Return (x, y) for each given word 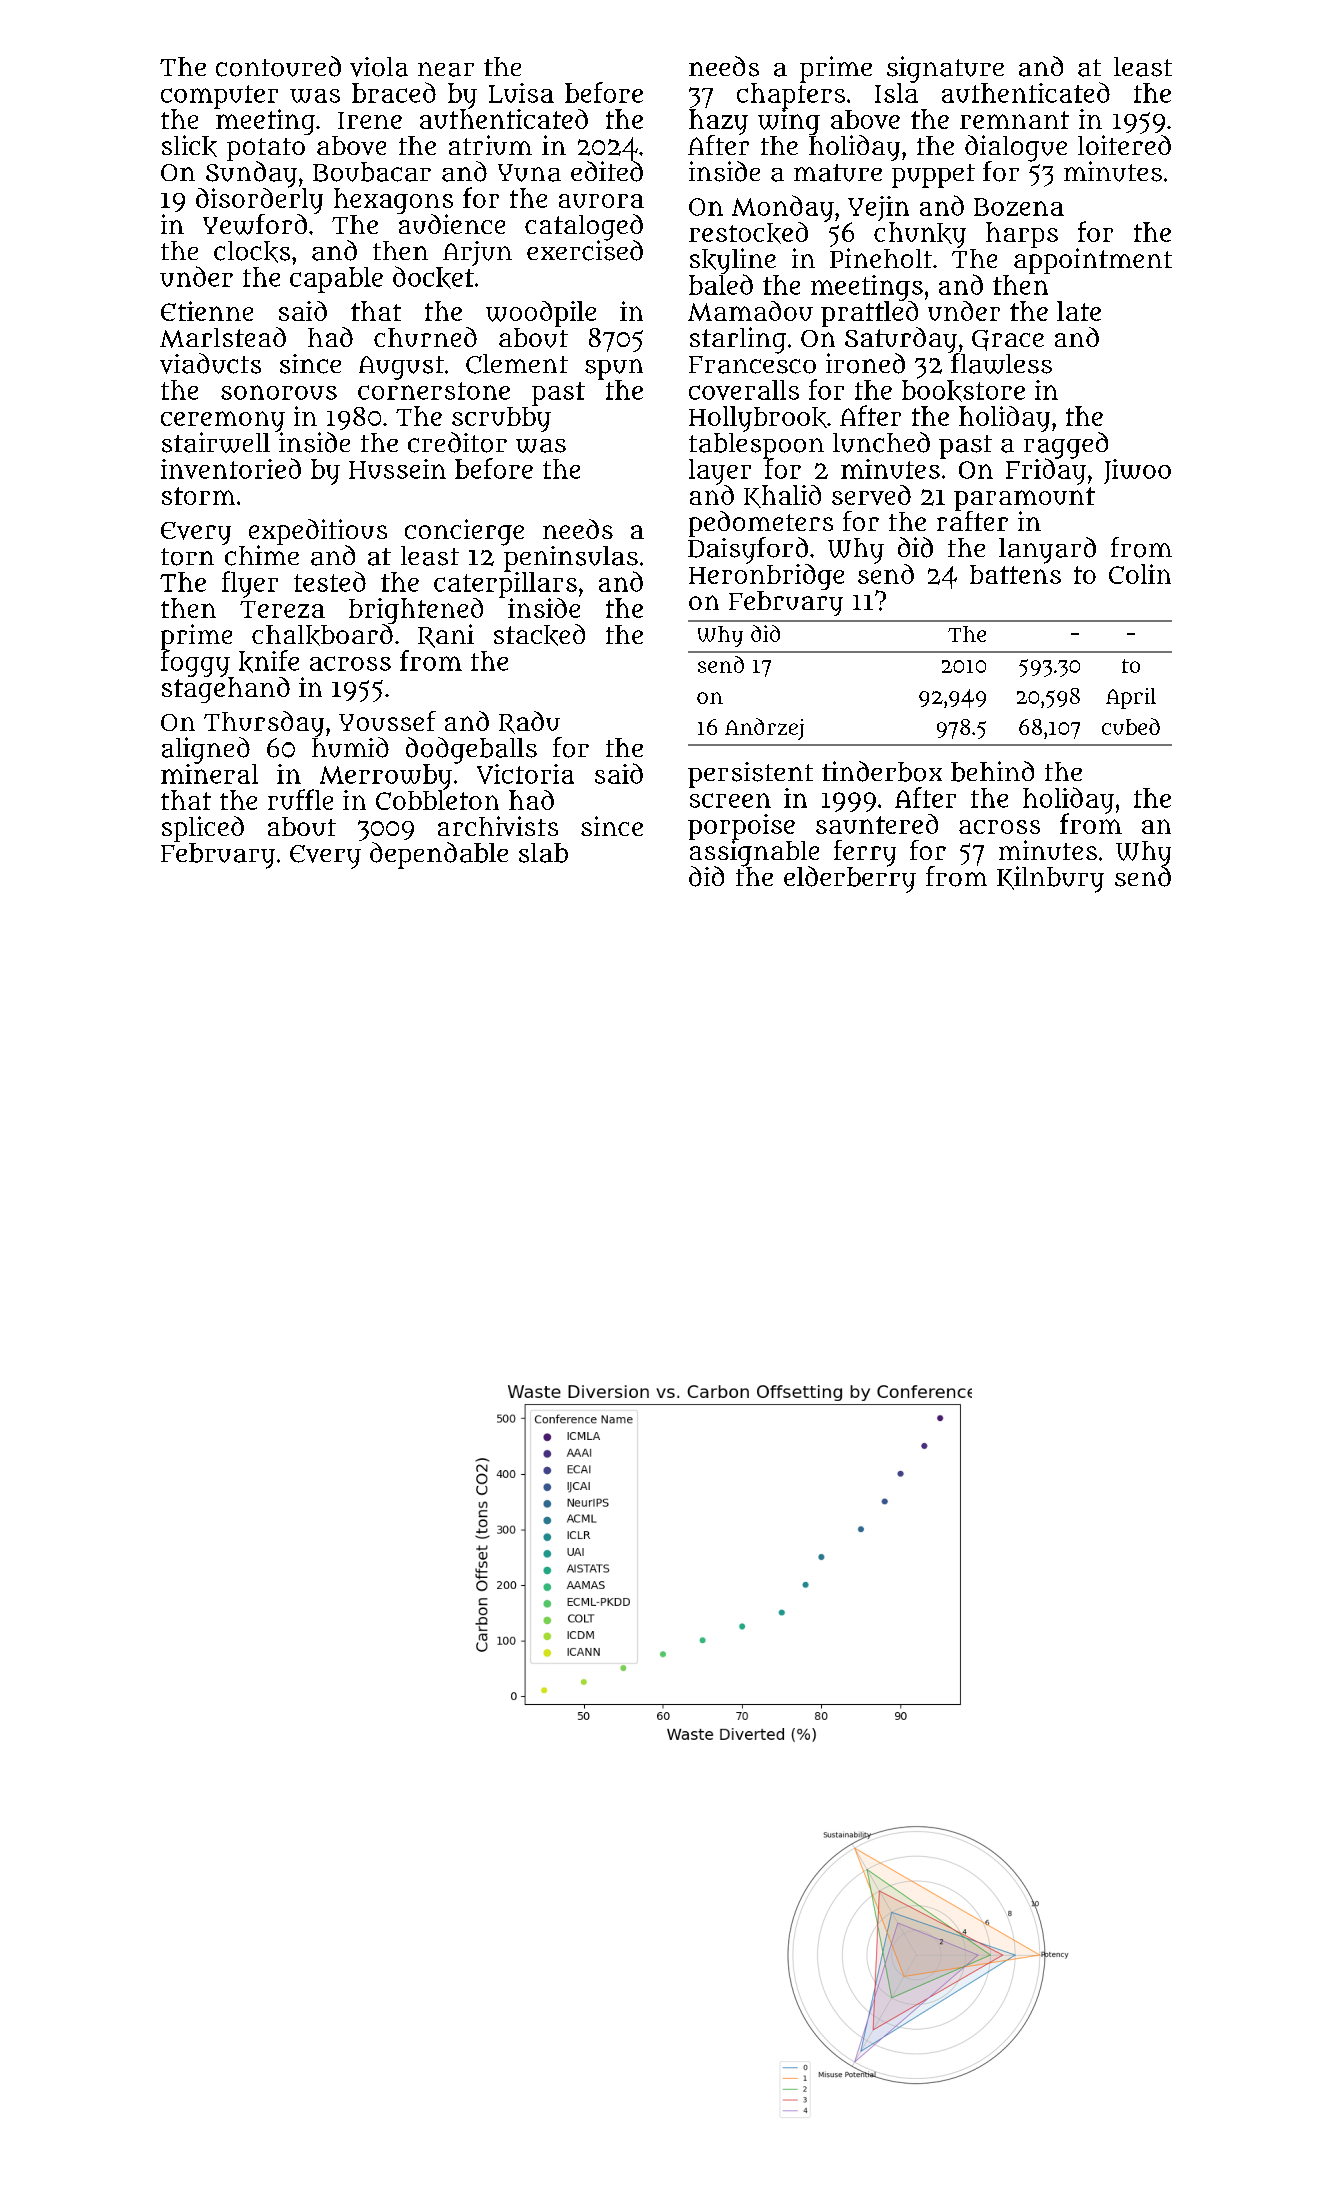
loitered (1124, 145)
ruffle (300, 799)
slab (543, 853)
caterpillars (505, 585)
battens (1015, 574)
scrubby (501, 419)
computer (219, 97)
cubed (1131, 726)
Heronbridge (766, 577)
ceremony (223, 421)
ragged (1066, 445)
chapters (791, 96)
